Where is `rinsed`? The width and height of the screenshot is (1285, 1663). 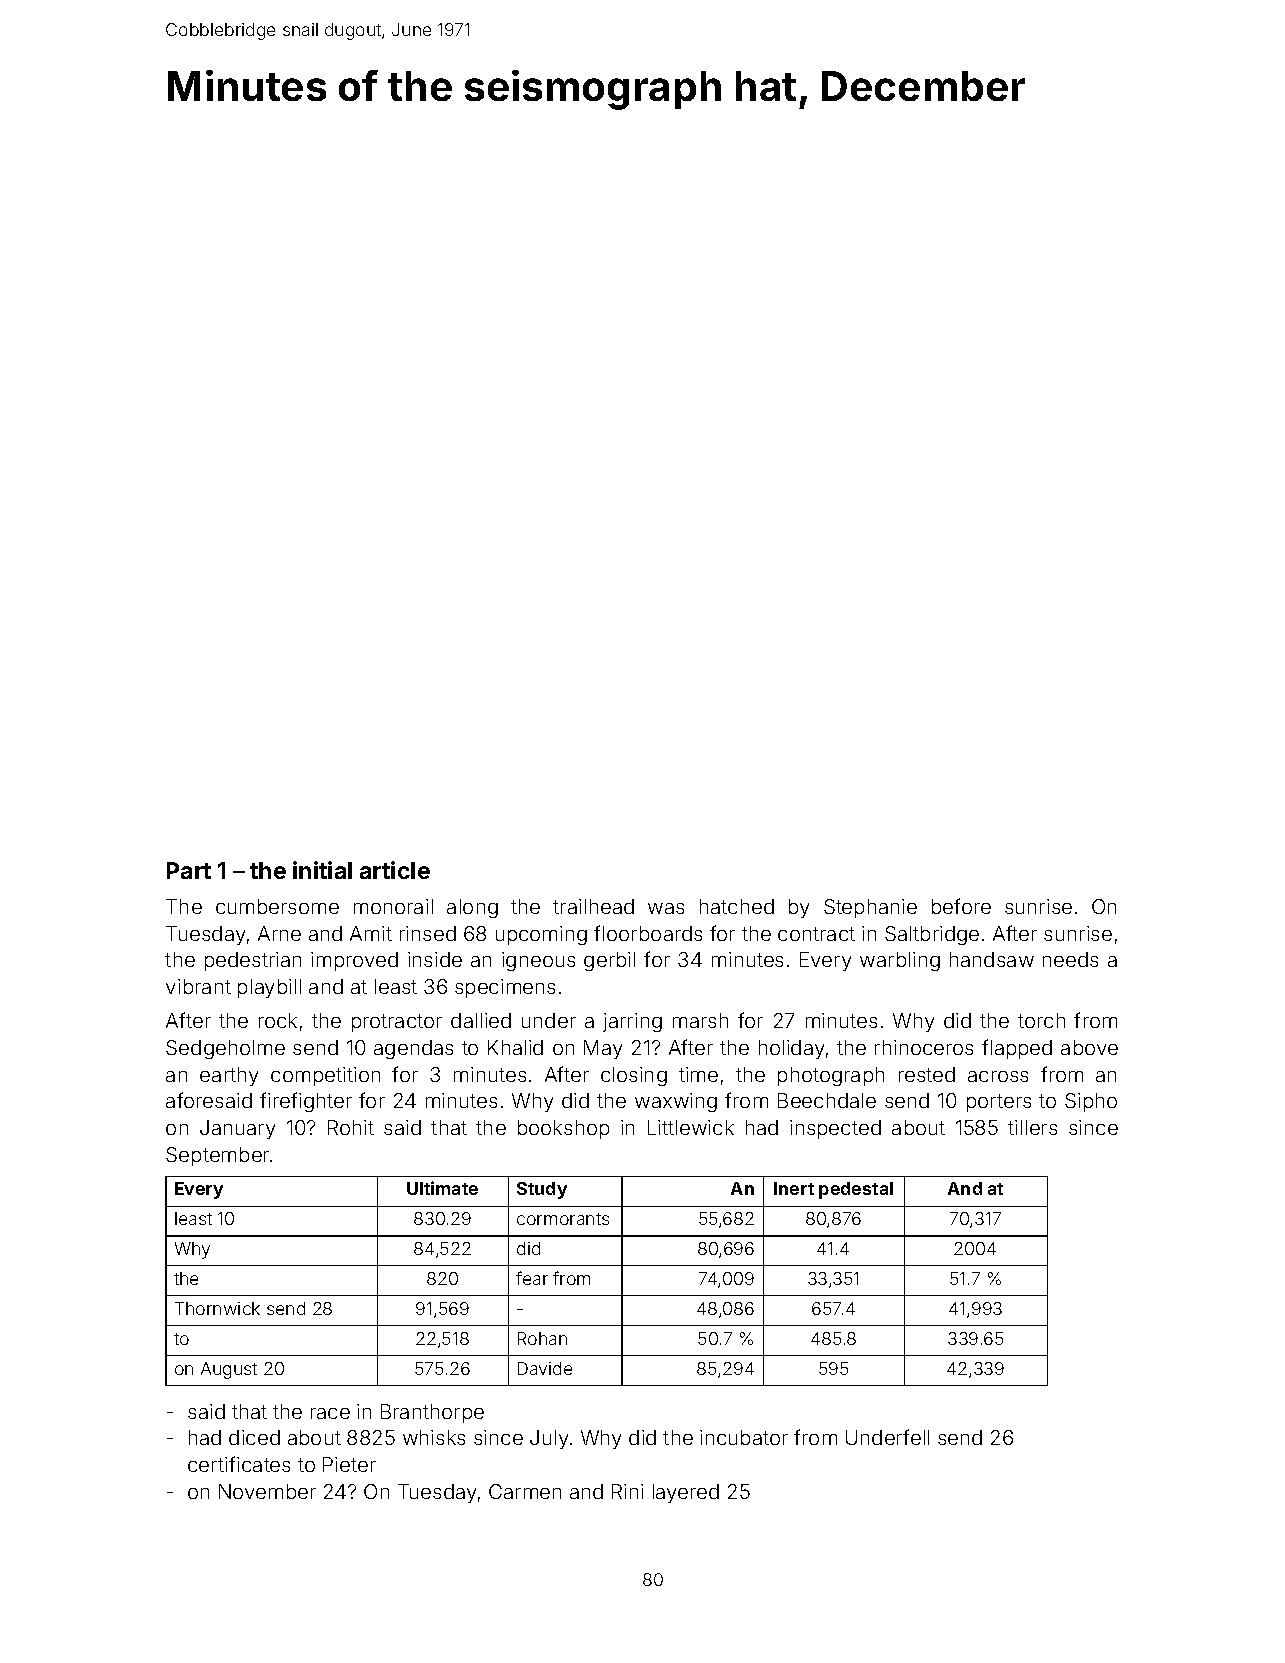 rinsed is located at coordinates (428, 933).
